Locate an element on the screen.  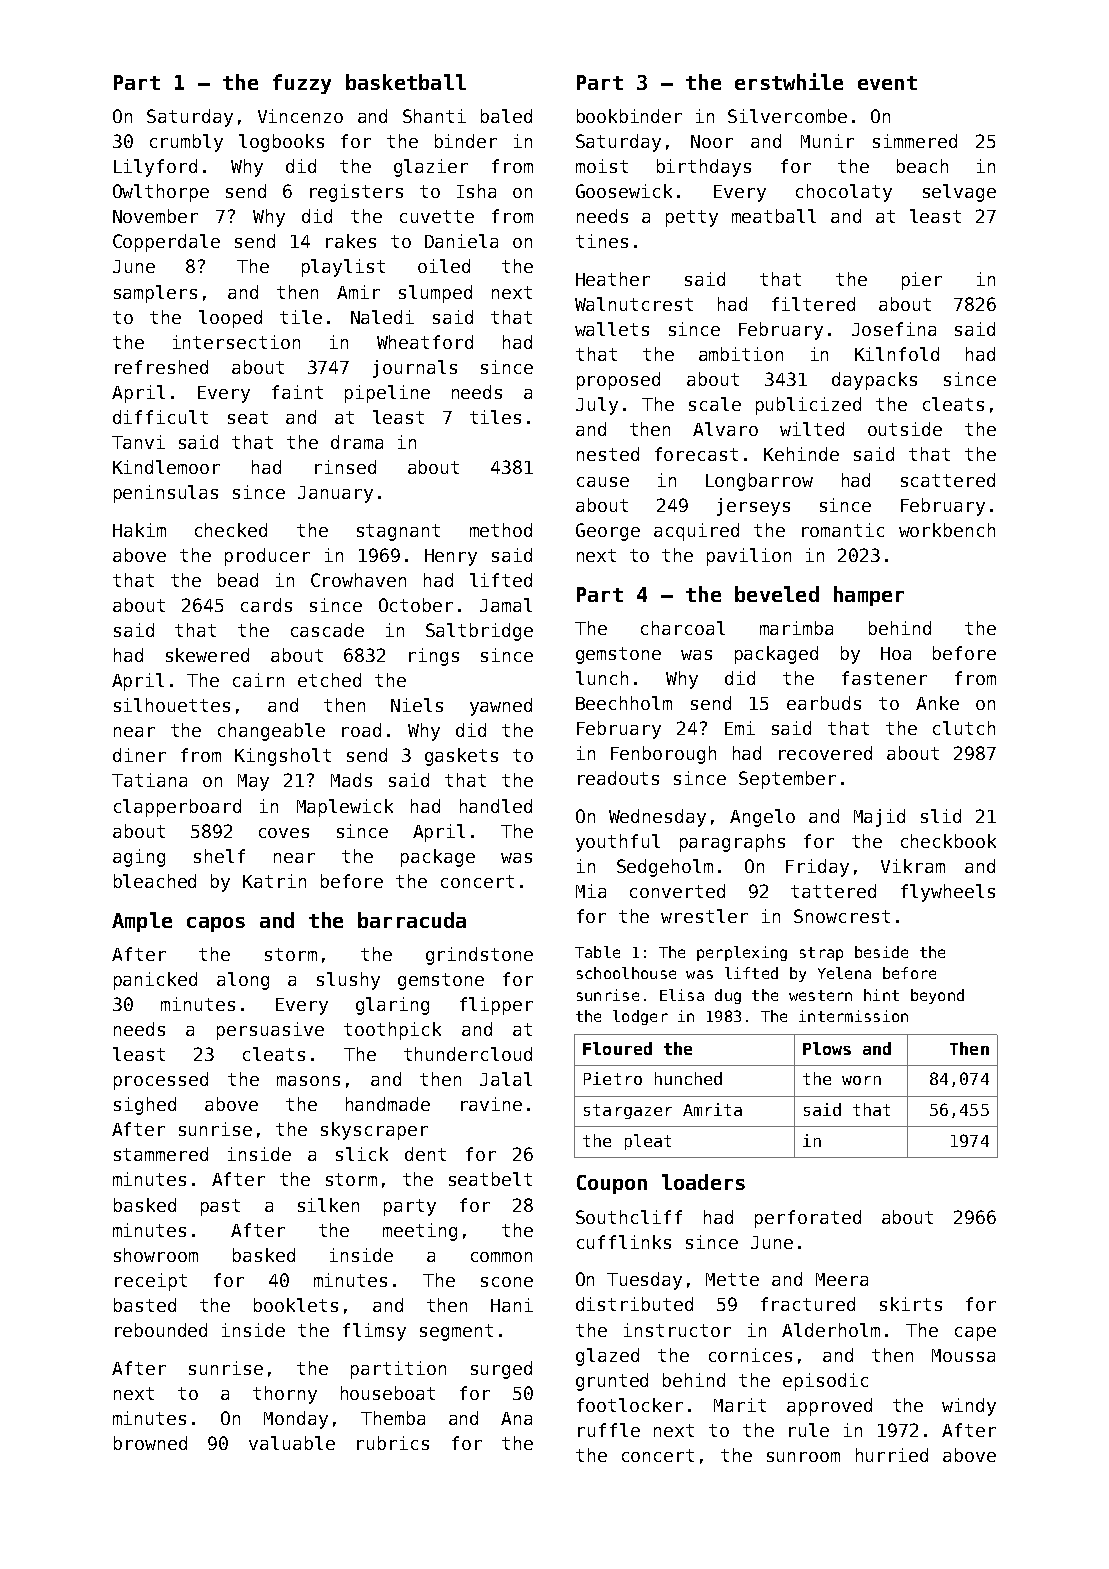
browned is located at coordinates (150, 1443).
